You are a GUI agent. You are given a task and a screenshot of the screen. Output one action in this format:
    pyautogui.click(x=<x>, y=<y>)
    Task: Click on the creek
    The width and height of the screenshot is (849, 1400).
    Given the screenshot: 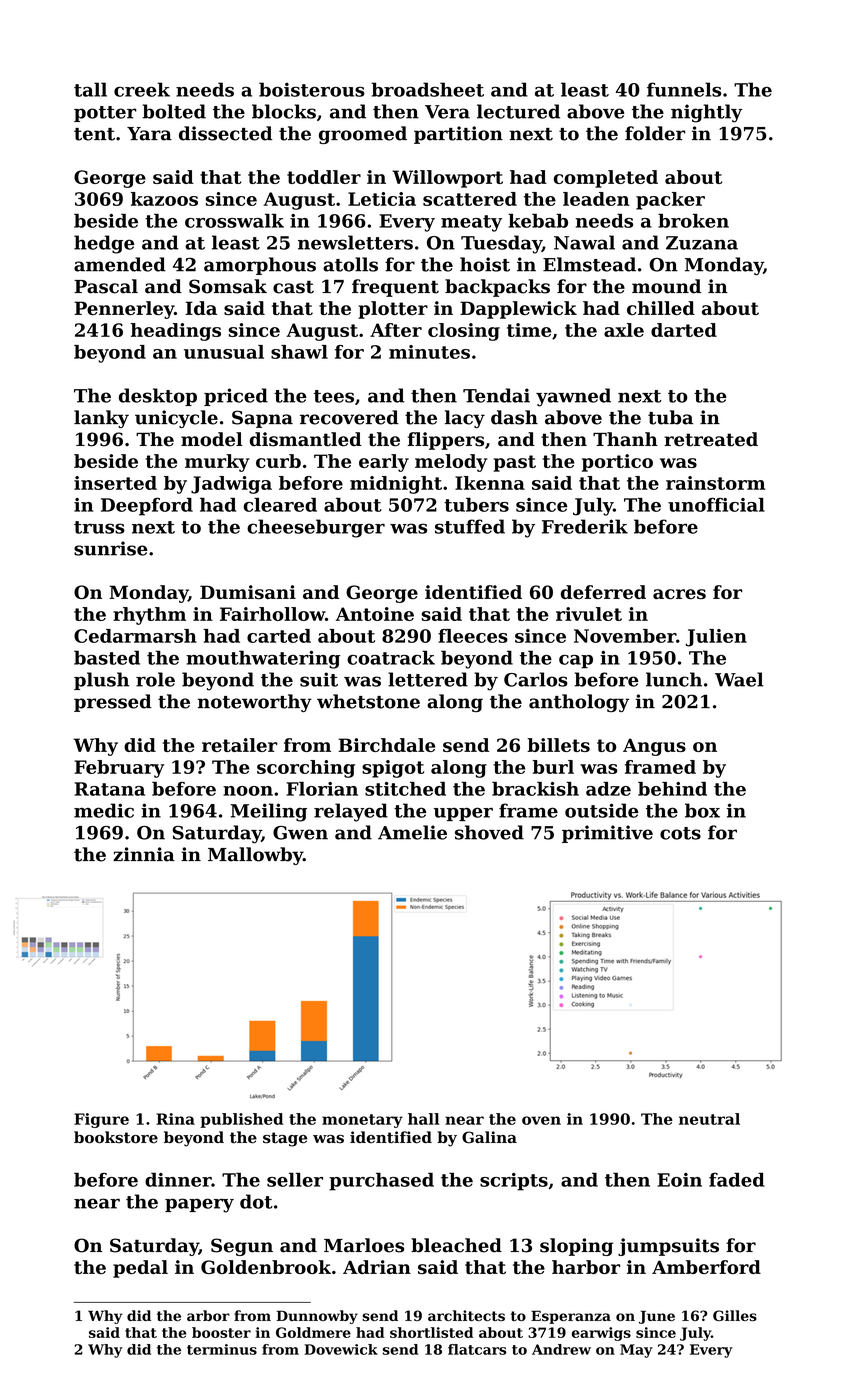 What is the action you would take?
    pyautogui.click(x=142, y=89)
